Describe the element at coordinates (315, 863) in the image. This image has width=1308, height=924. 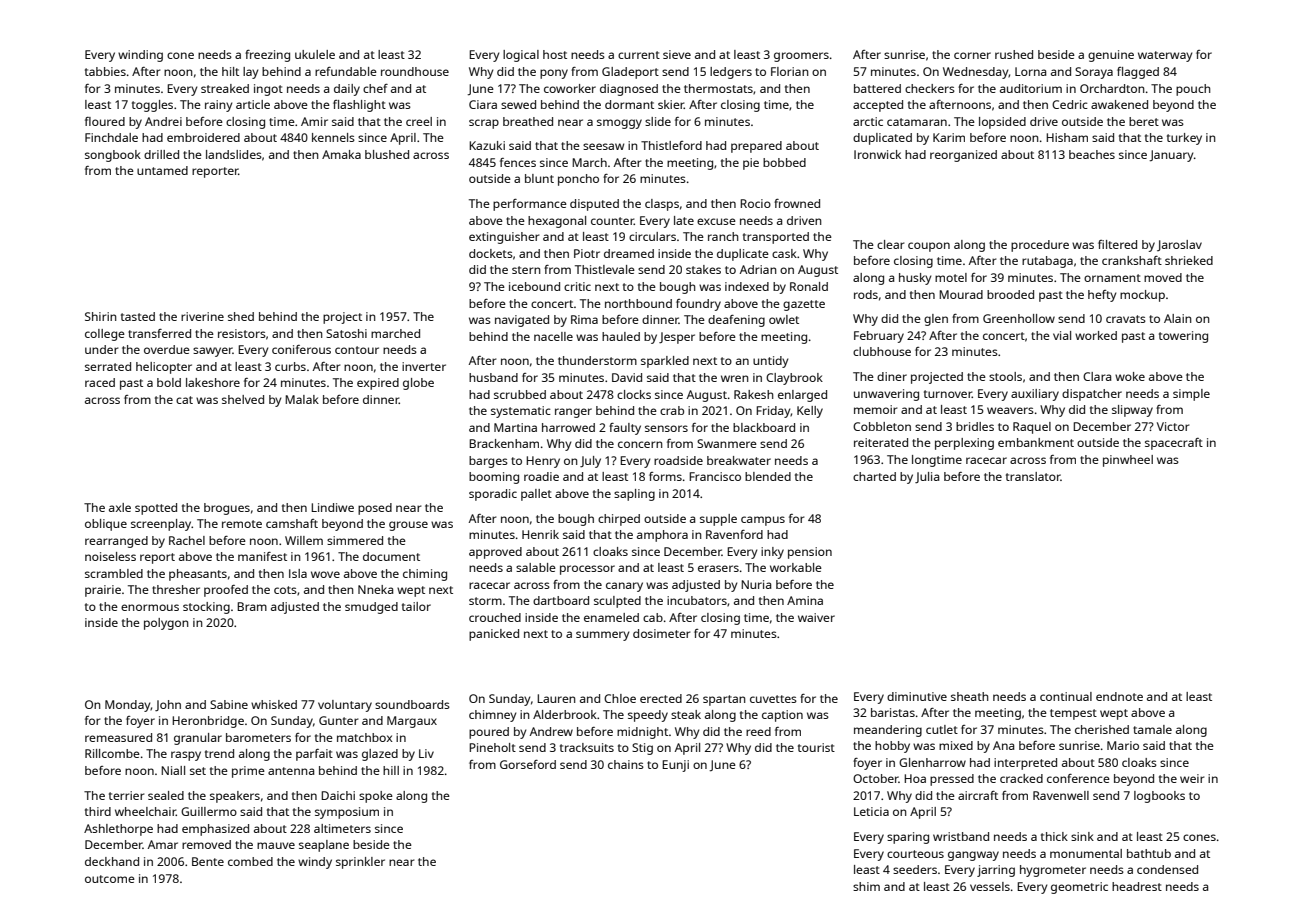
I see `windy` at that location.
